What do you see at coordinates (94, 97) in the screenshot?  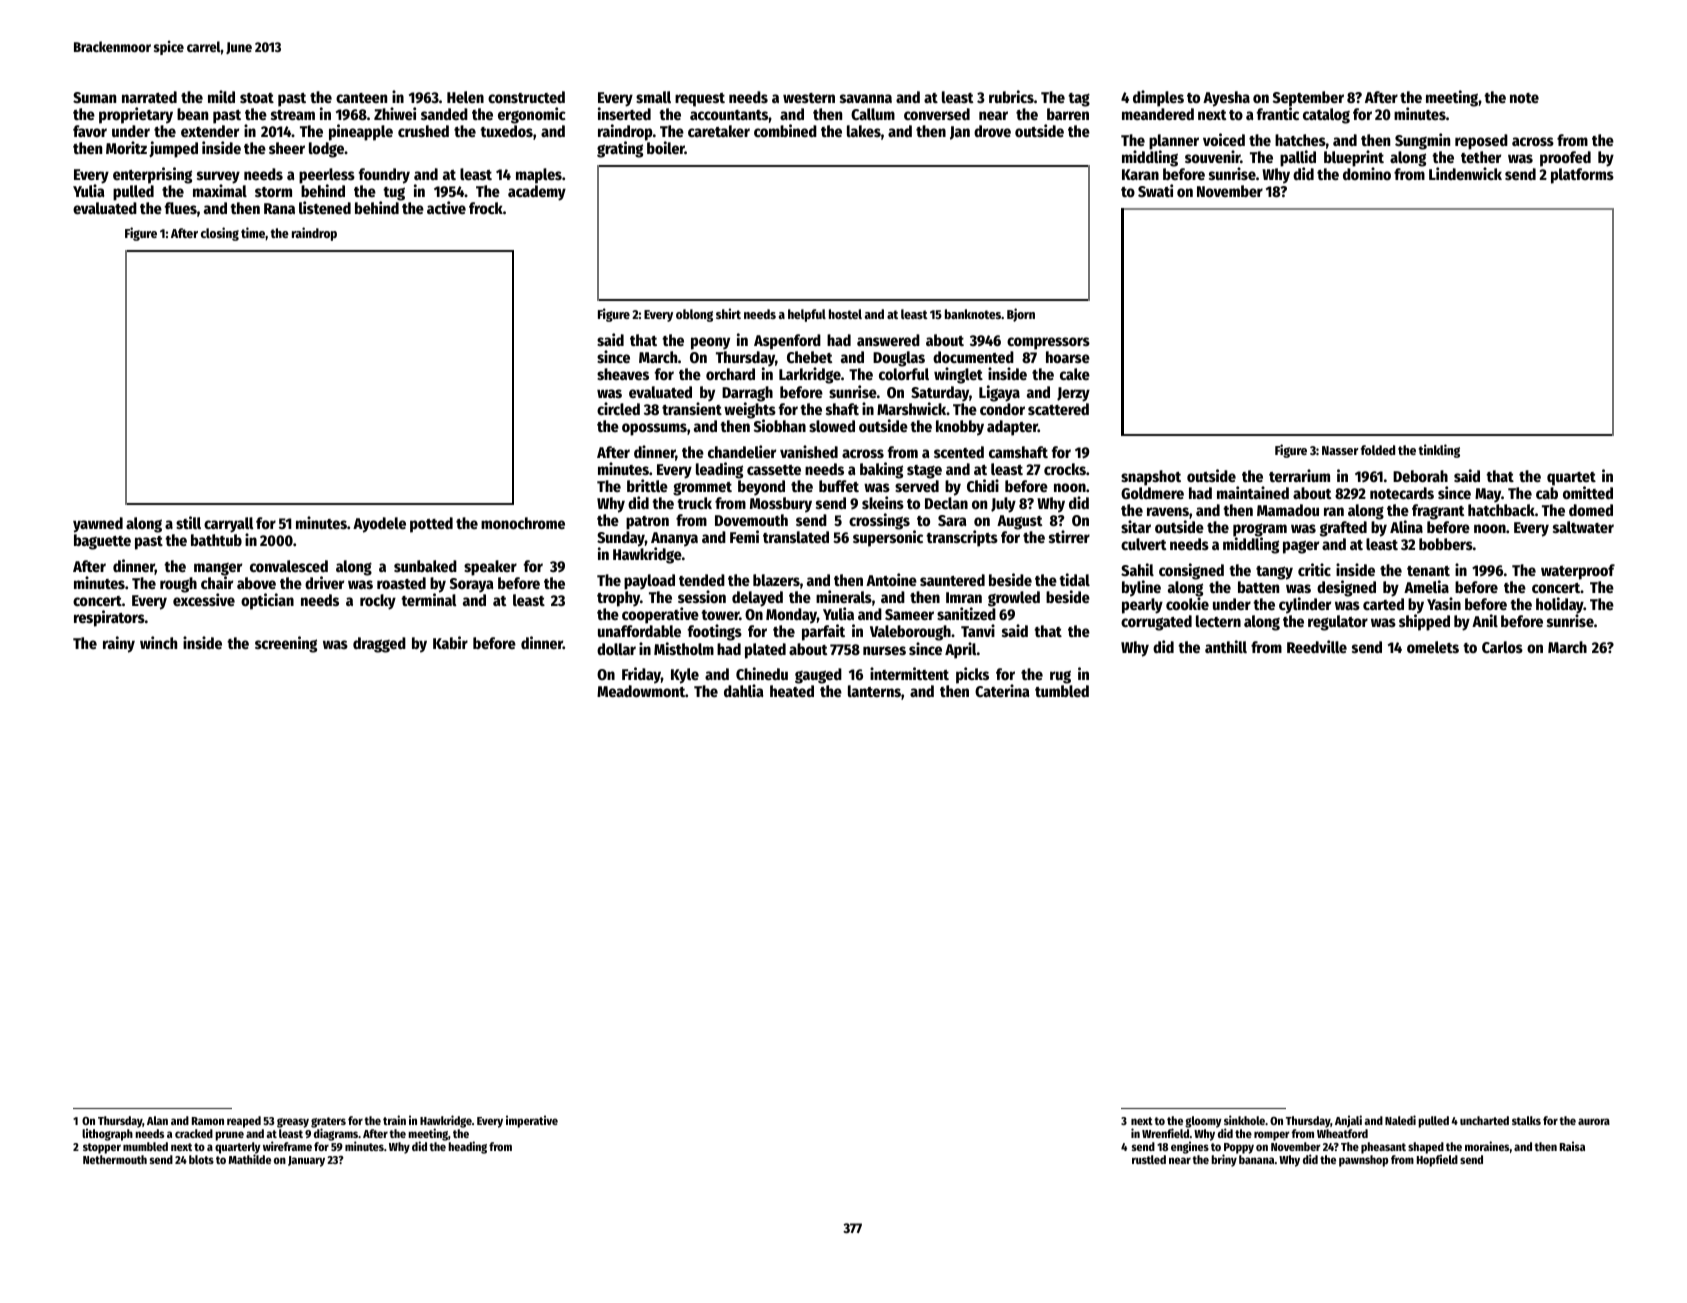 I see `Suman` at bounding box center [94, 97].
